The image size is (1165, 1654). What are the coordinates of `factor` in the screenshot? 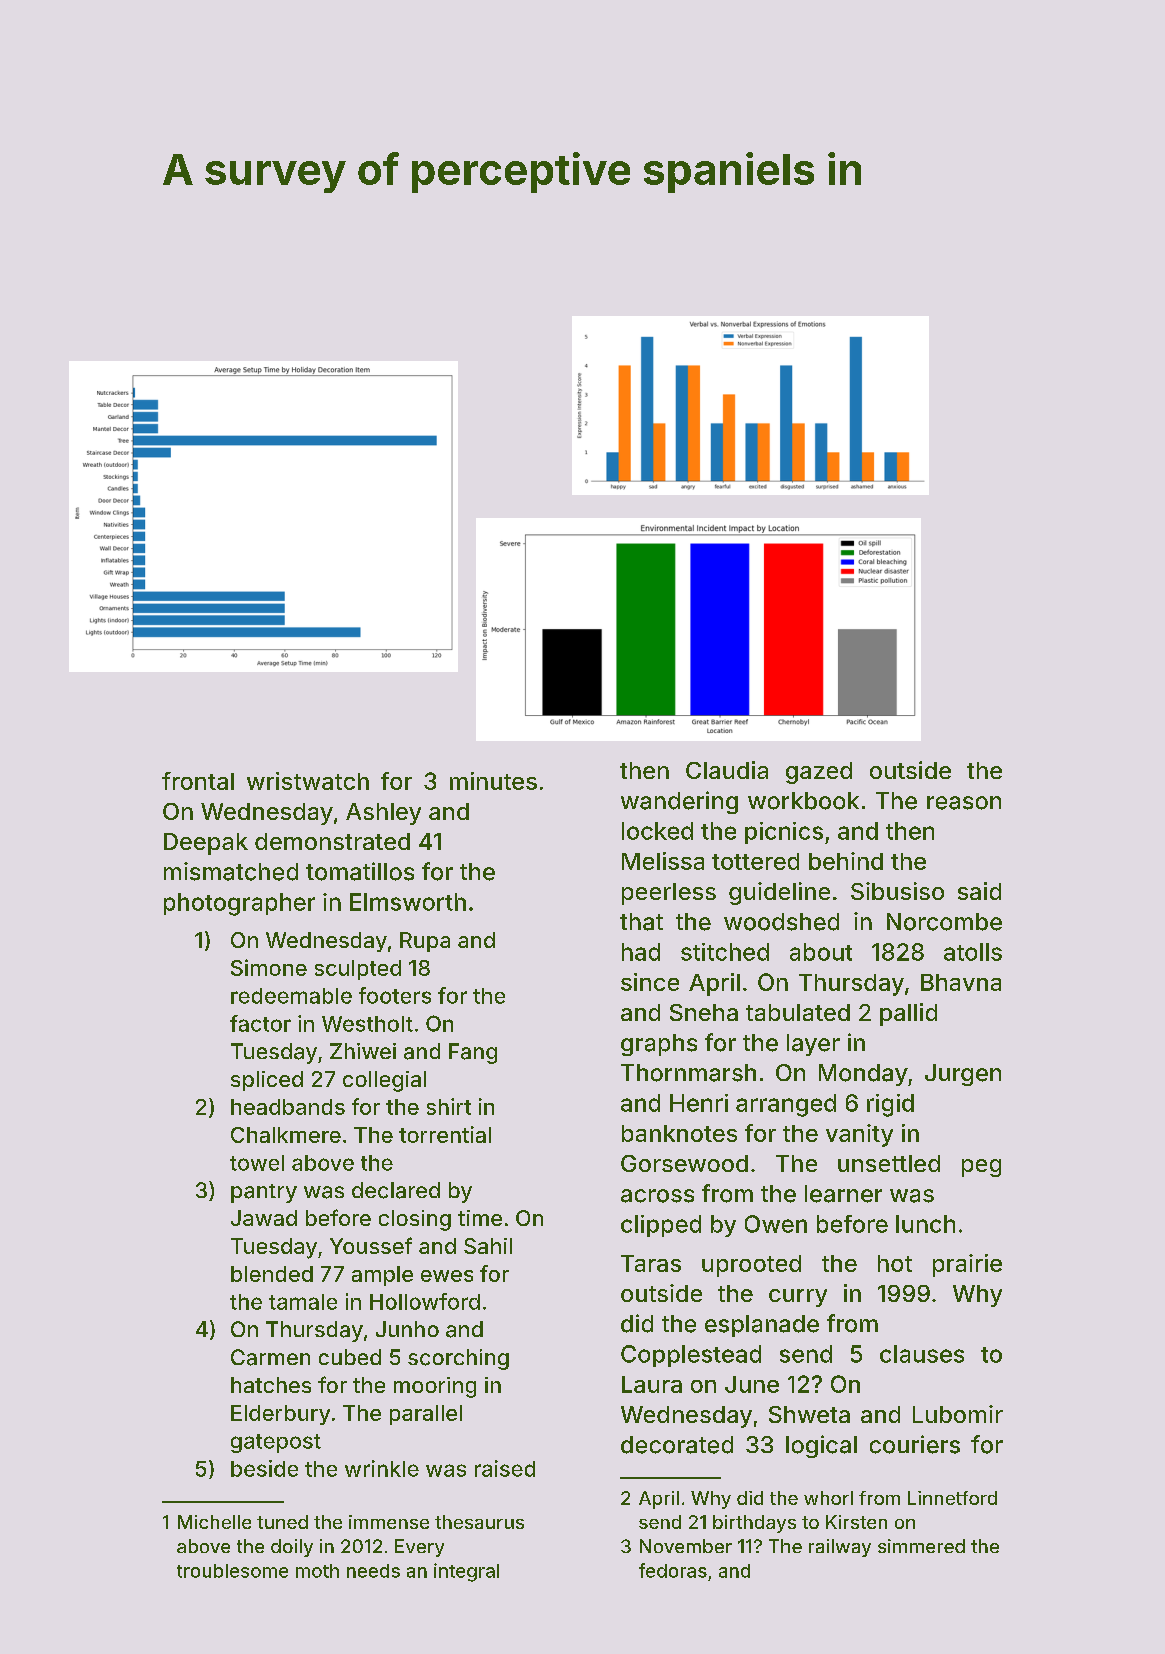 It's located at (260, 1023).
